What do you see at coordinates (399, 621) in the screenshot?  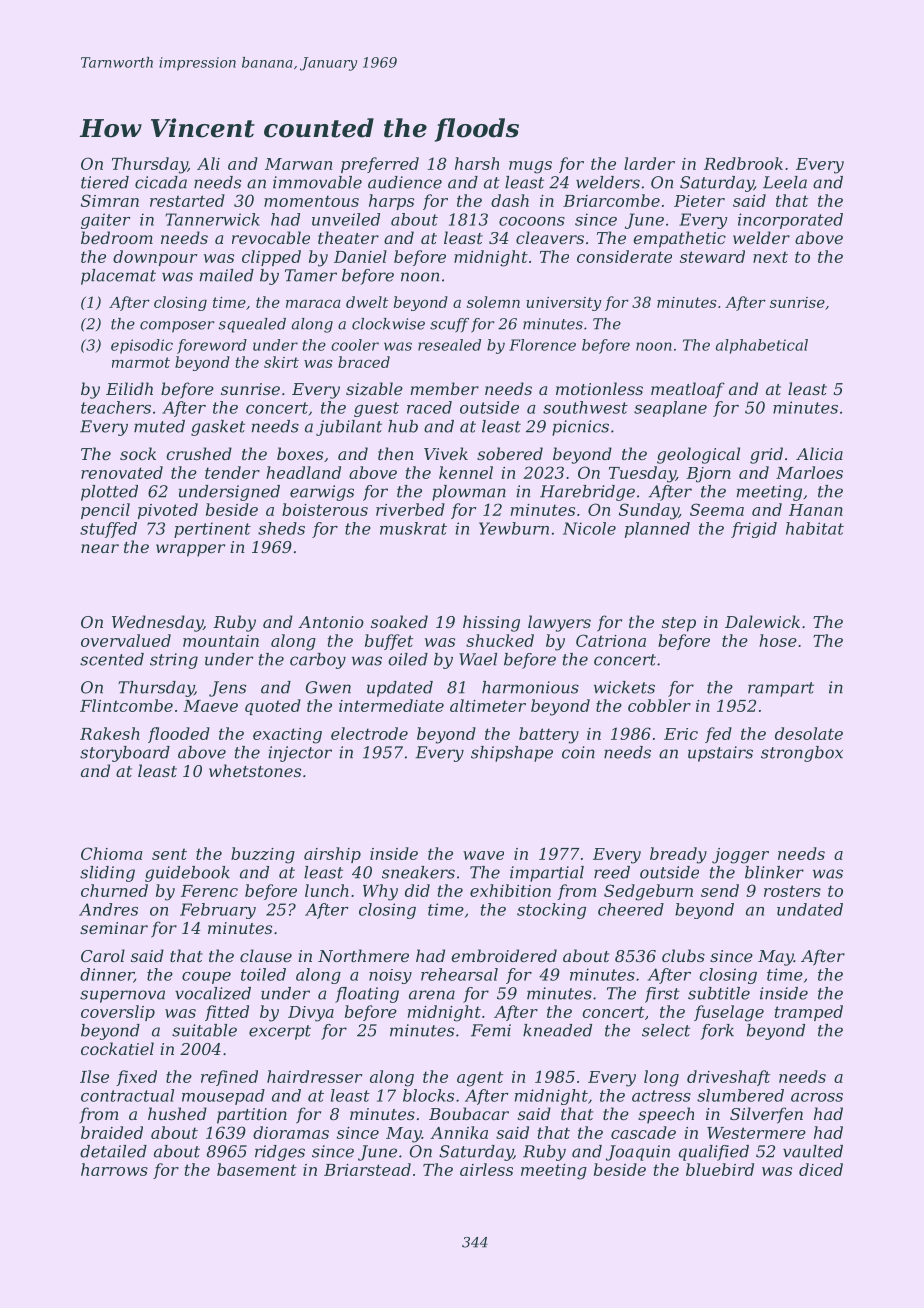 I see `soaked` at bounding box center [399, 621].
